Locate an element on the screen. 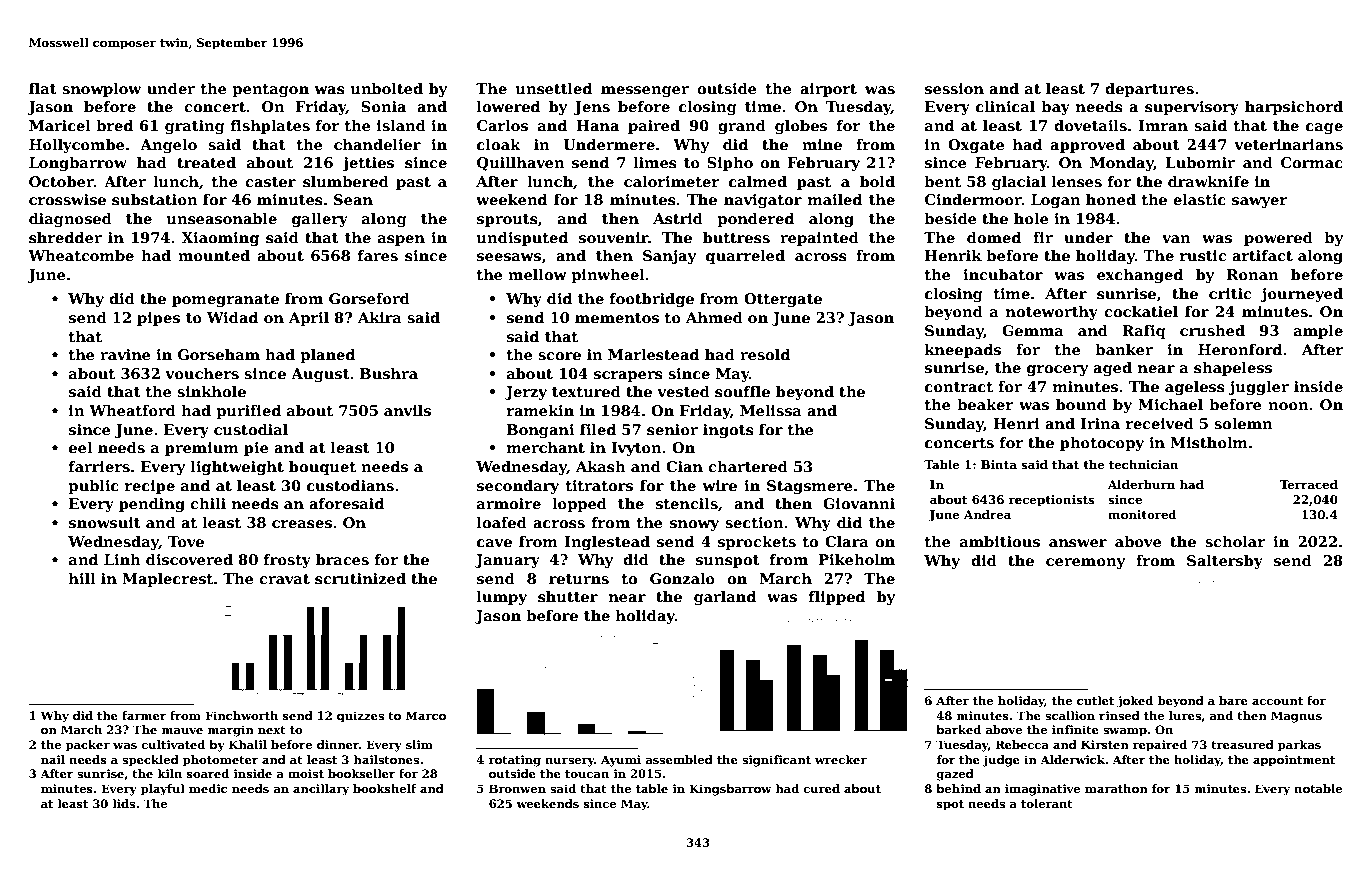 The width and height of the screenshot is (1372, 887). Hollycombe is located at coordinates (76, 146).
